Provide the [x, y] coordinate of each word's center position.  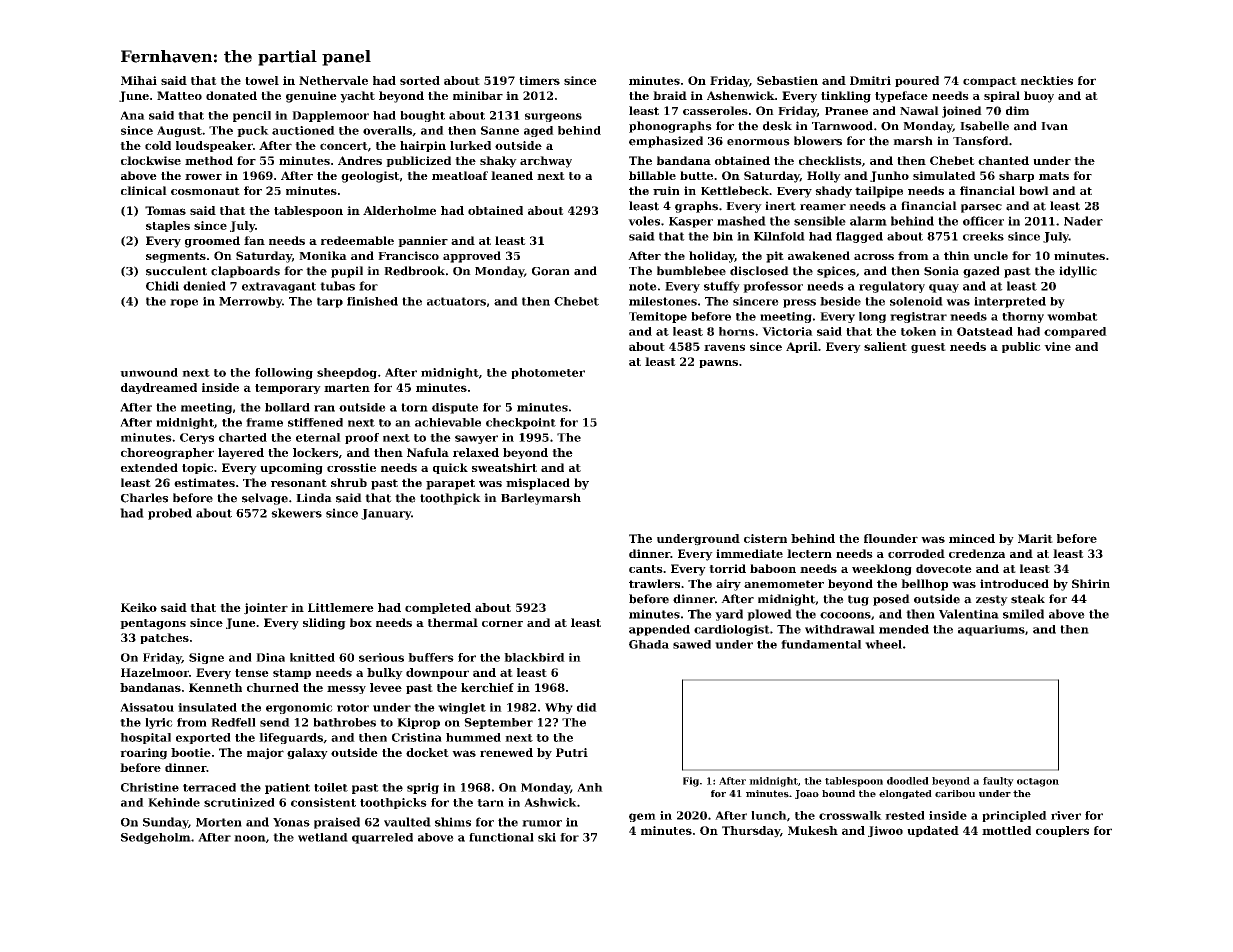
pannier [423, 241]
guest [928, 348]
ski [547, 837]
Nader [1083, 221]
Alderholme [399, 210]
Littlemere [341, 607]
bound [838, 794]
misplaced [538, 484]
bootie [191, 752]
